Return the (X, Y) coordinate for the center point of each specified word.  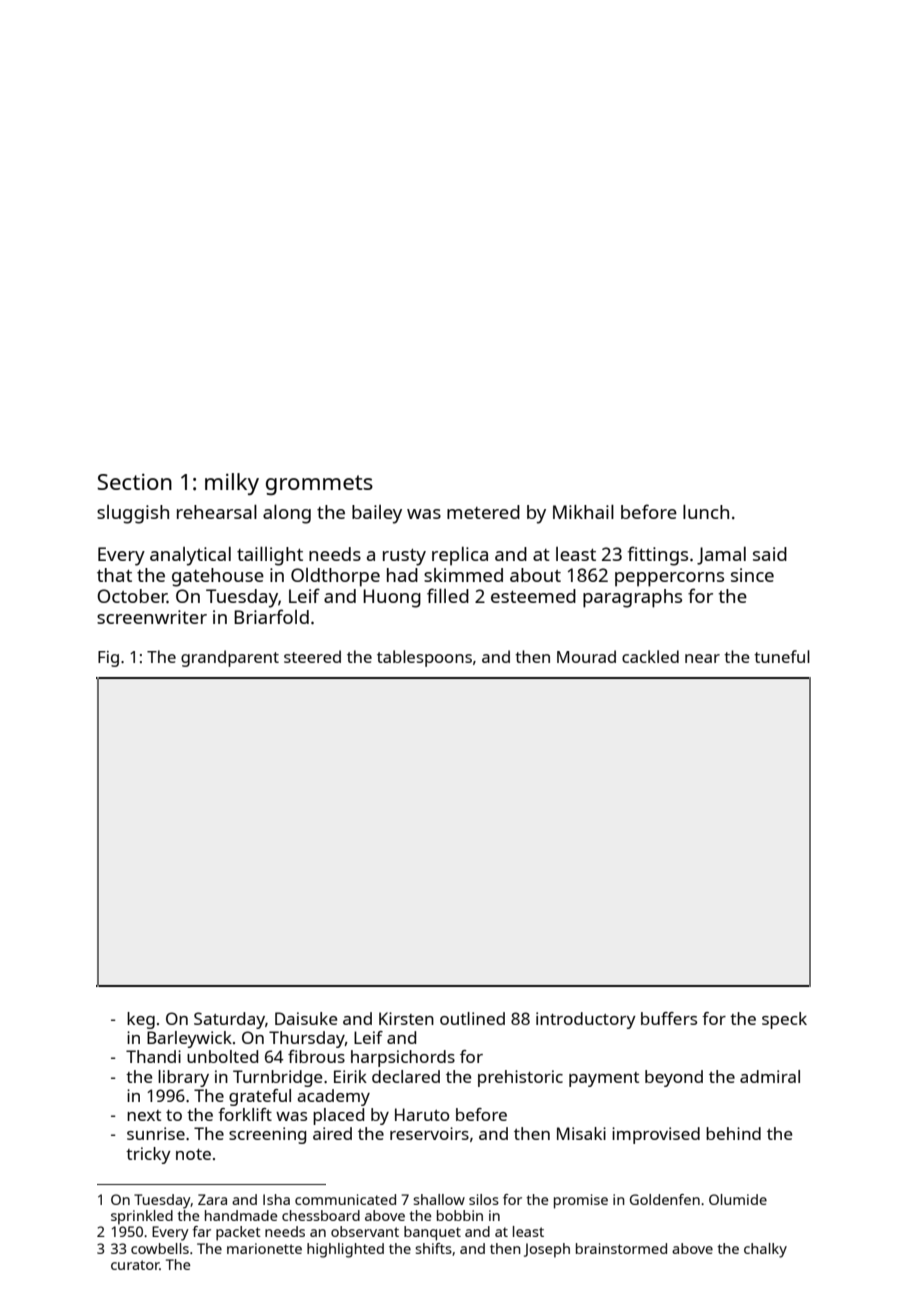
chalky (765, 1250)
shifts (433, 1248)
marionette (264, 1248)
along (287, 514)
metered (483, 512)
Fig (108, 659)
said (770, 554)
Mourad (586, 656)
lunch (706, 512)
